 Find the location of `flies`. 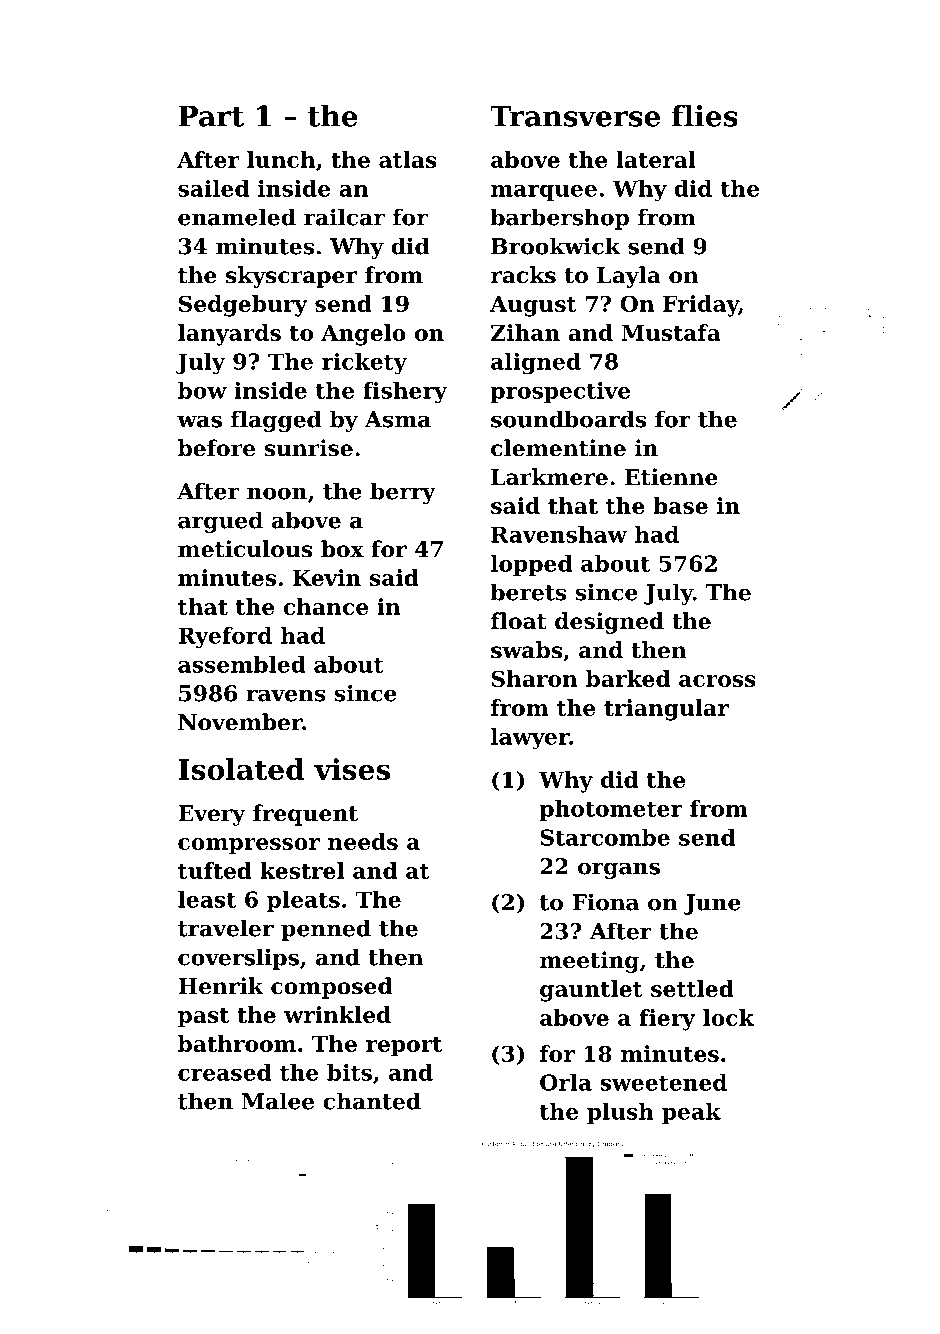

flies is located at coordinates (705, 116).
